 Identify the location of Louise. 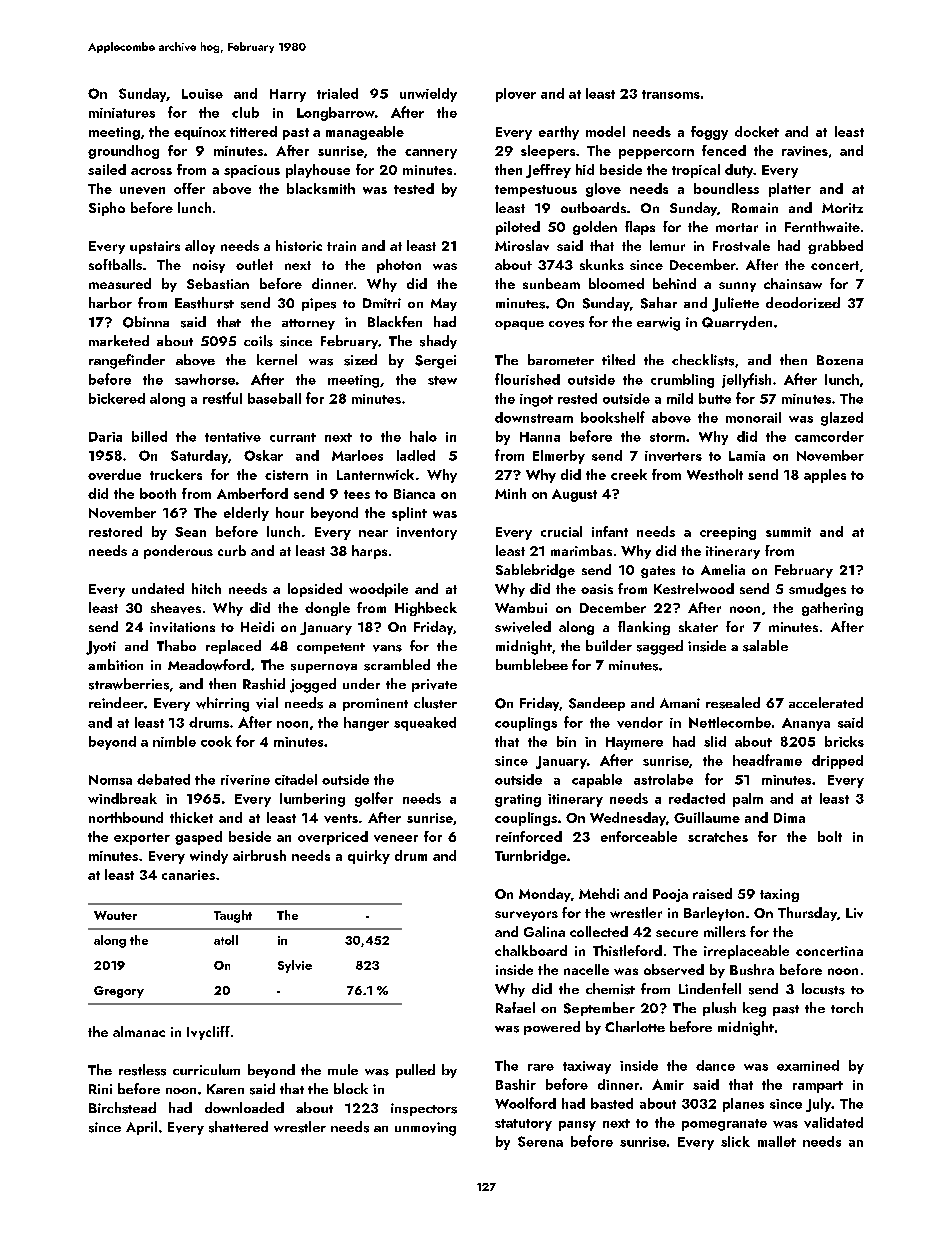
(202, 94).
